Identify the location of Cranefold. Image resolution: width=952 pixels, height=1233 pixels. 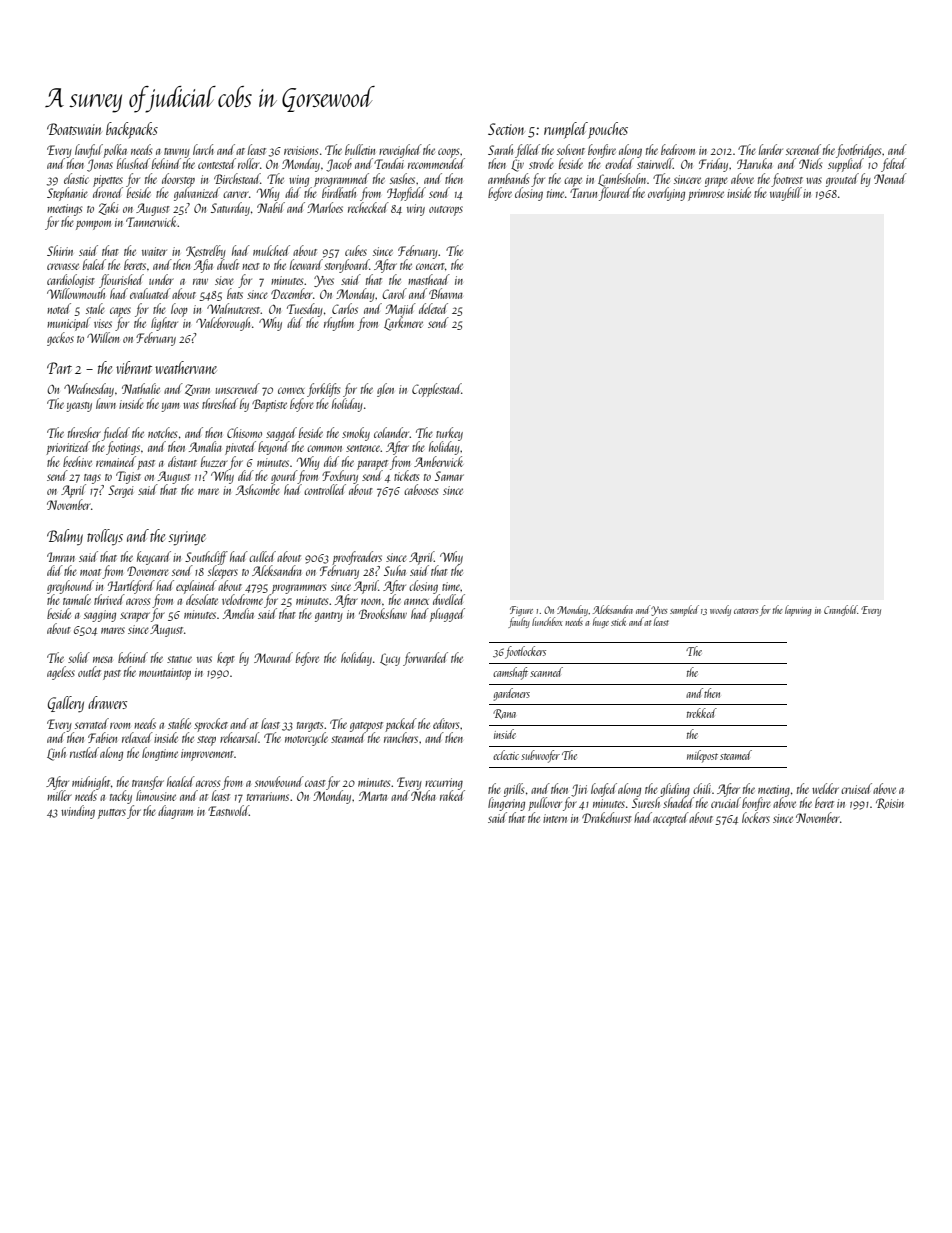
(841, 610).
